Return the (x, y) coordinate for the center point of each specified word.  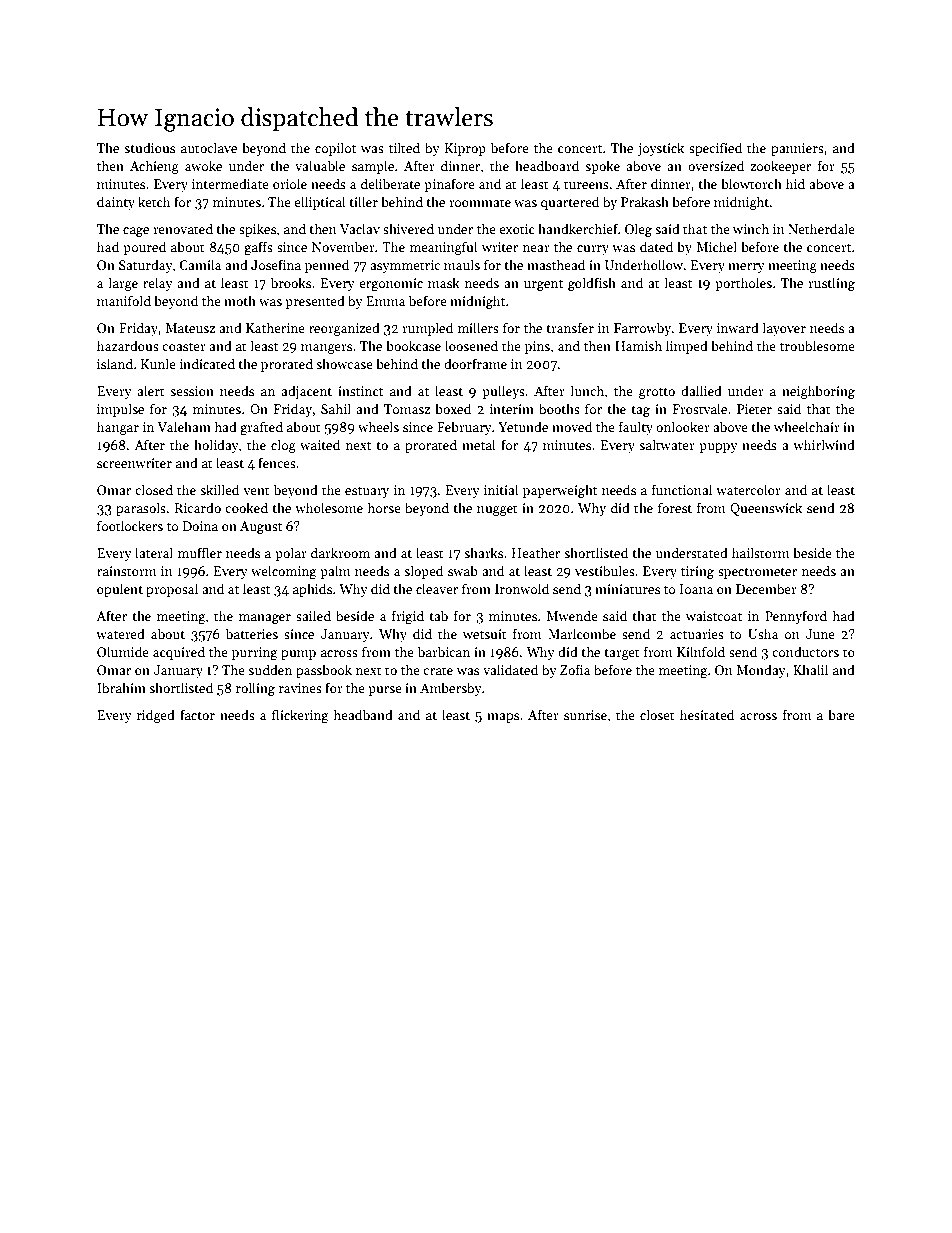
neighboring (818, 392)
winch (751, 228)
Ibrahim (121, 687)
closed (154, 489)
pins (537, 347)
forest (675, 507)
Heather (536, 552)
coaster (184, 346)
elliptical (320, 203)
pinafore (449, 185)
